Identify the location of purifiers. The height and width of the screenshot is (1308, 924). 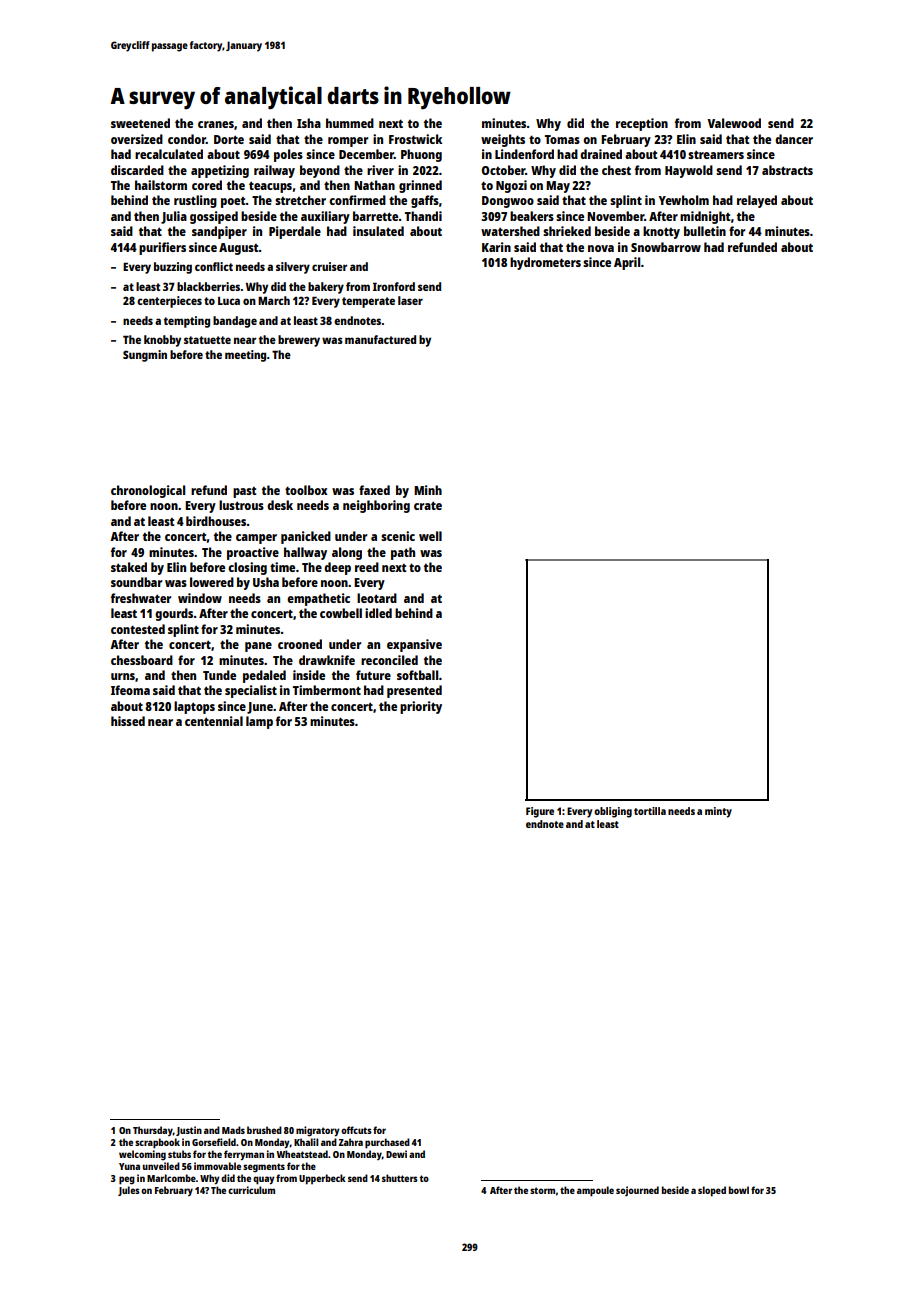
(162, 248).
